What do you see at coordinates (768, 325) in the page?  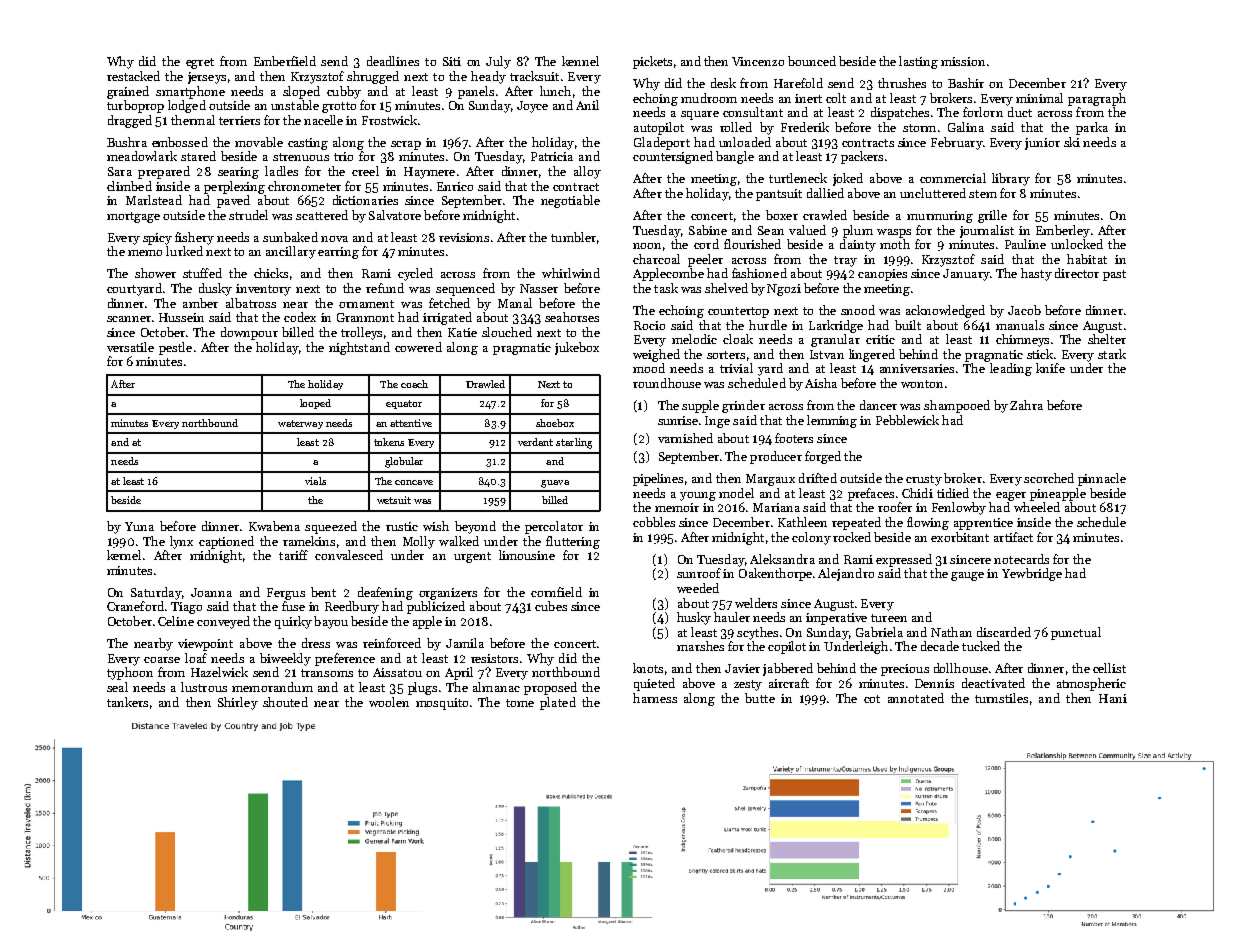 I see `hurdle` at bounding box center [768, 325].
